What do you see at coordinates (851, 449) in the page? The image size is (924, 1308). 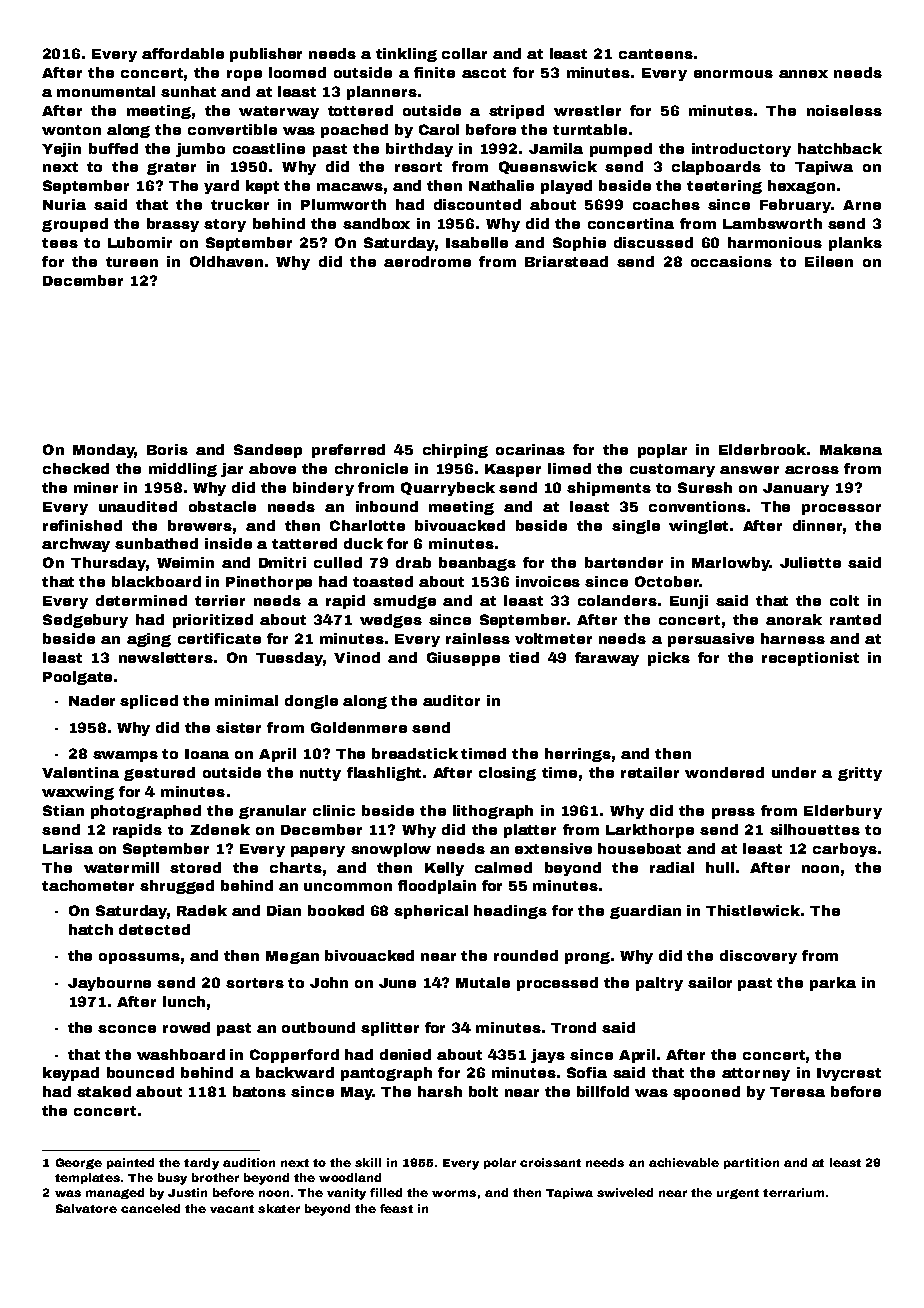 I see `Makena` at bounding box center [851, 449].
